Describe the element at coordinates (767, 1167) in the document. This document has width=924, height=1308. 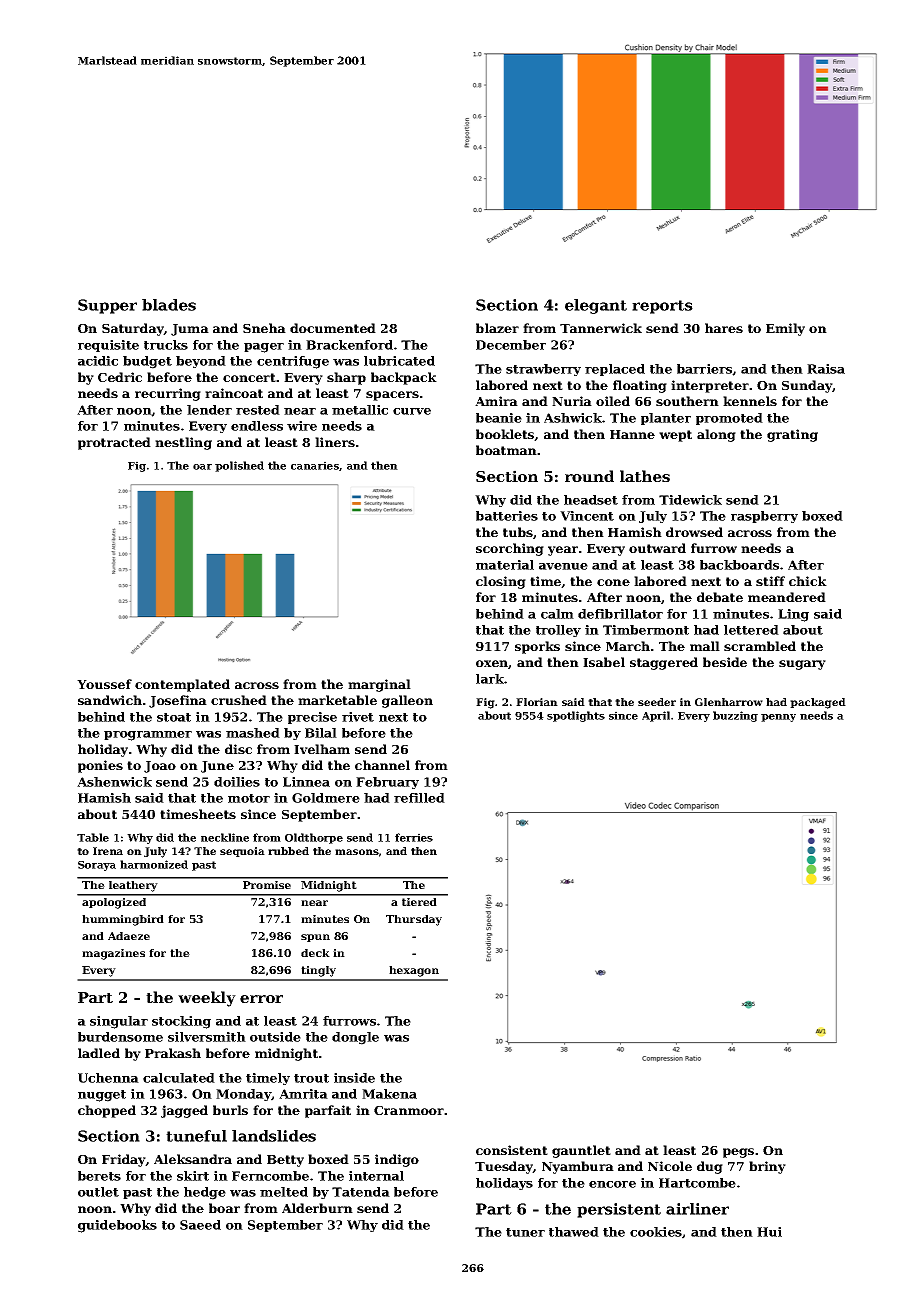
I see `briny` at that location.
